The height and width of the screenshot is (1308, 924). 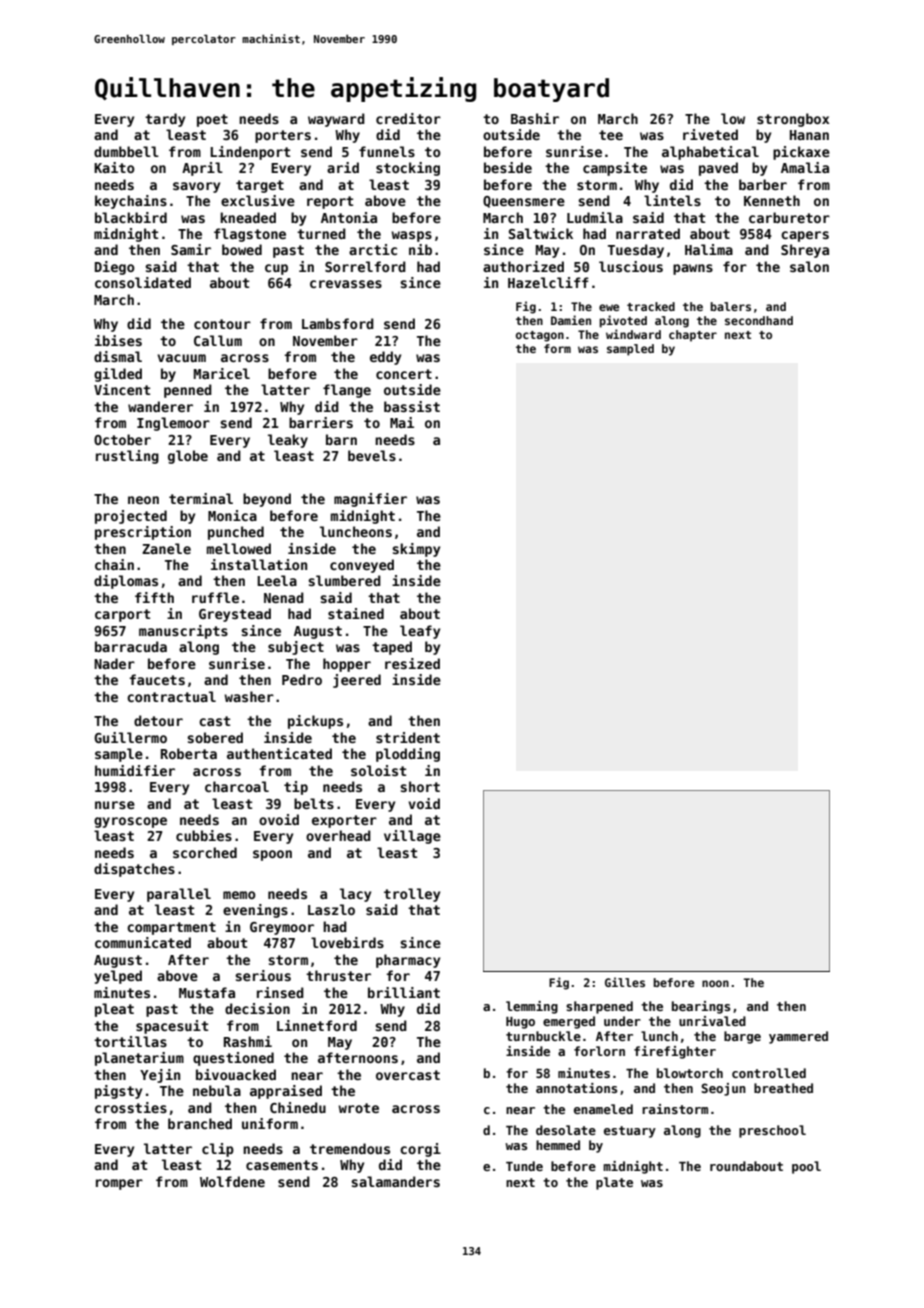 What do you see at coordinates (276, 269) in the screenshot?
I see `cup` at bounding box center [276, 269].
